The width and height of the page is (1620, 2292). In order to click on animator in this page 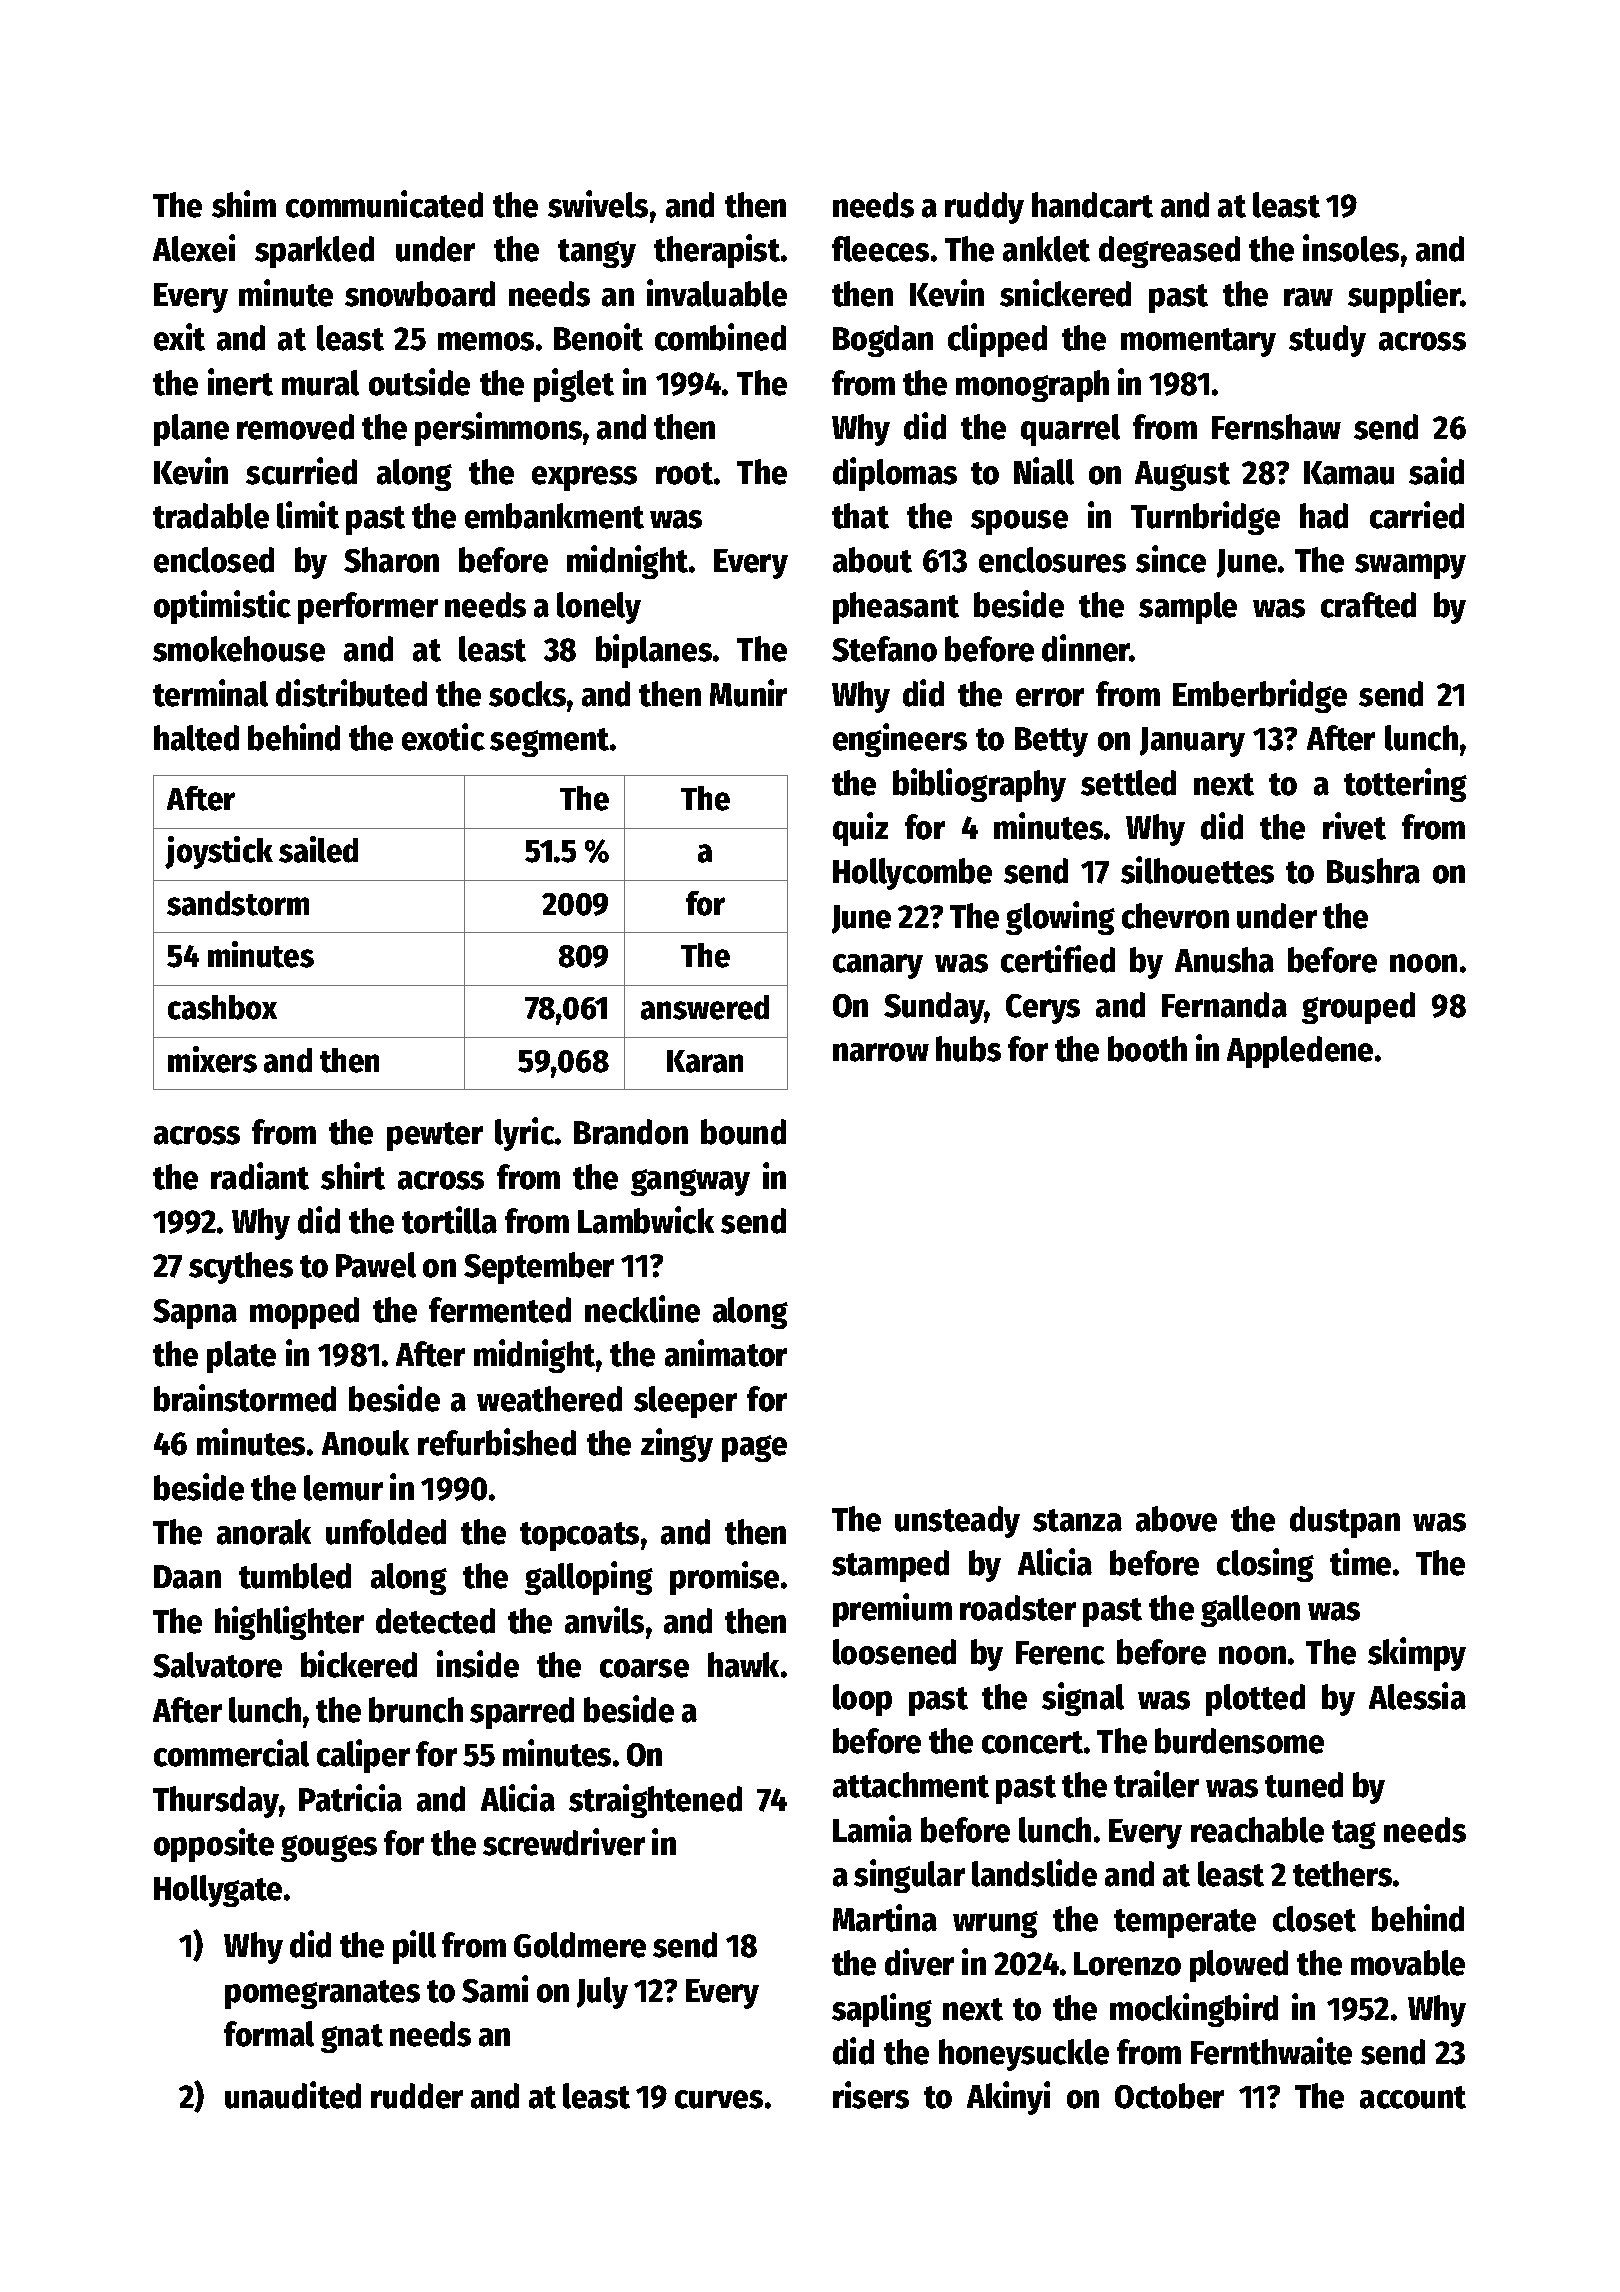, I will do `click(726, 1353)`.
